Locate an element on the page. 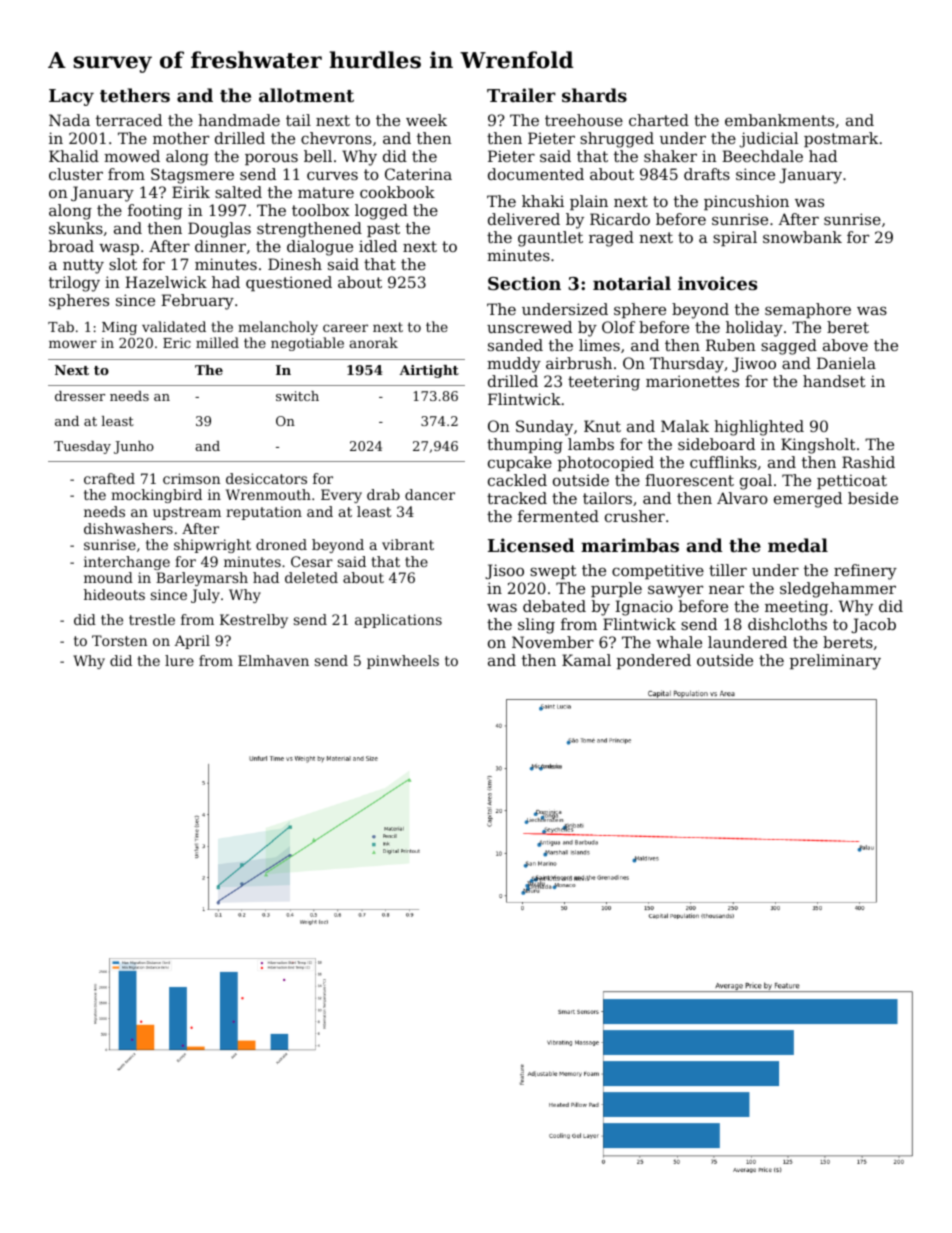 This document has width=952, height=1233. toolbox is located at coordinates (321, 210).
